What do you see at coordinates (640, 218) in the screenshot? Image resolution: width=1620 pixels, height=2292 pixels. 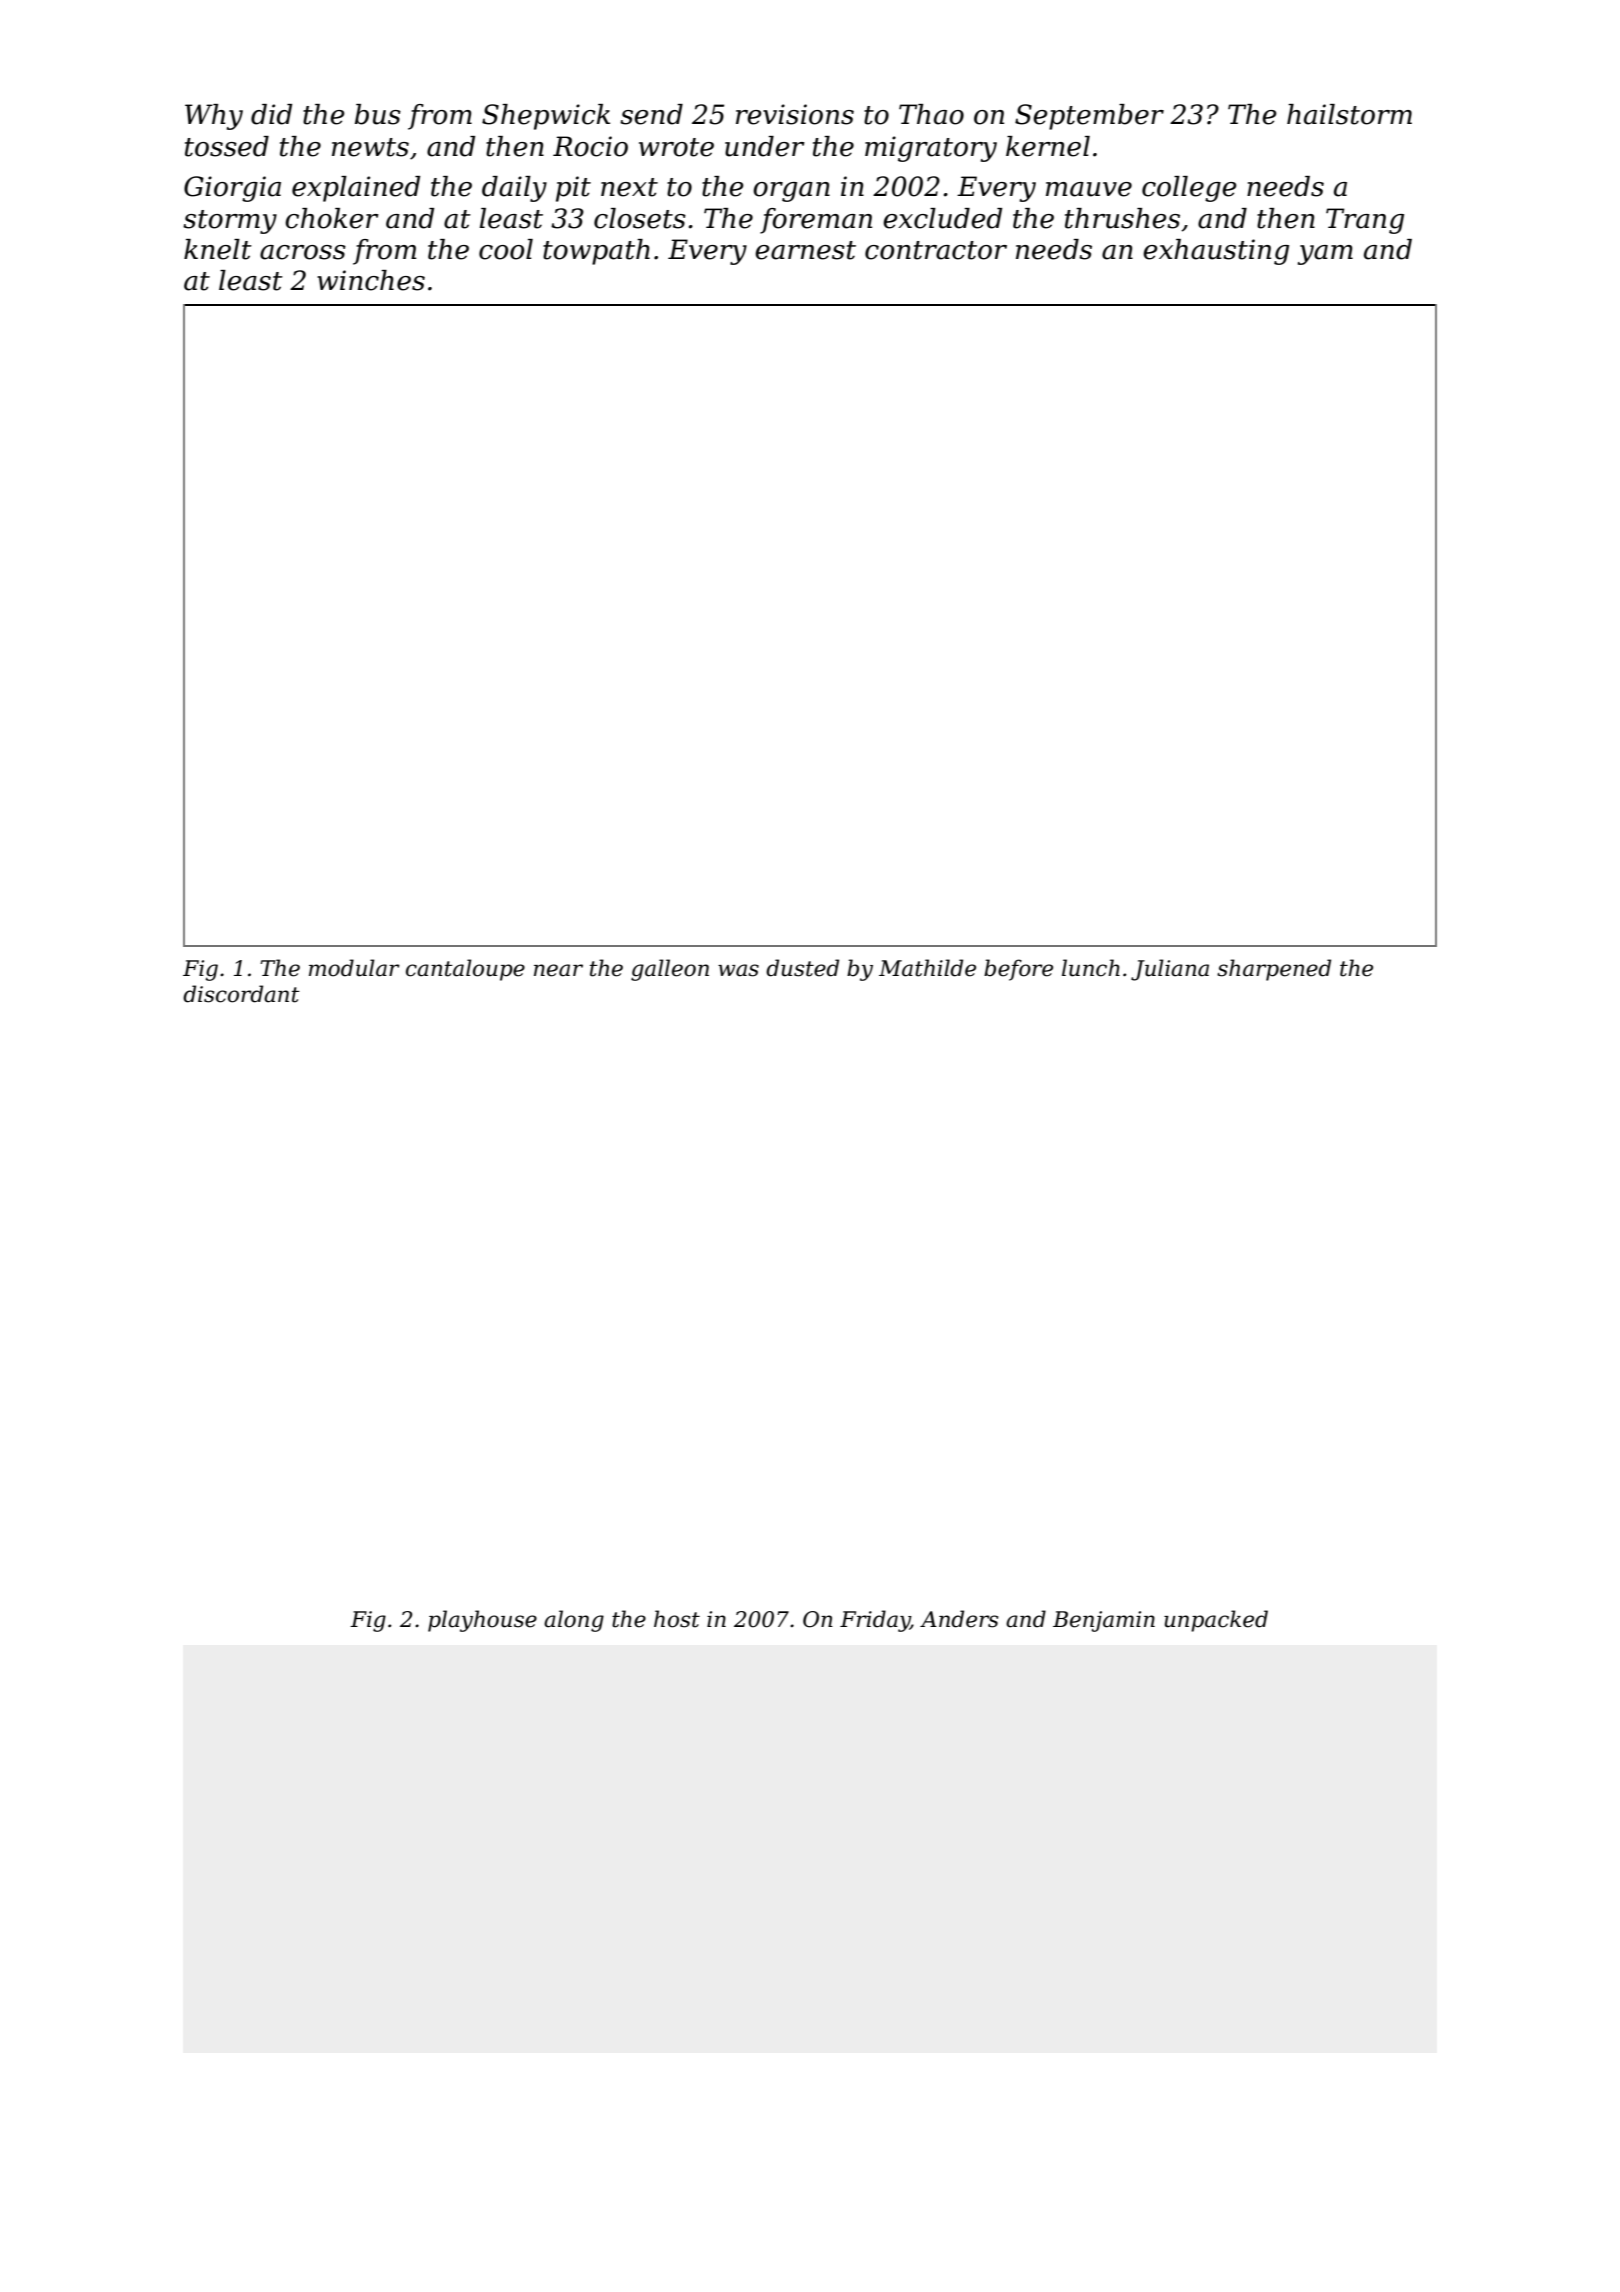 I see `closets` at bounding box center [640, 218].
